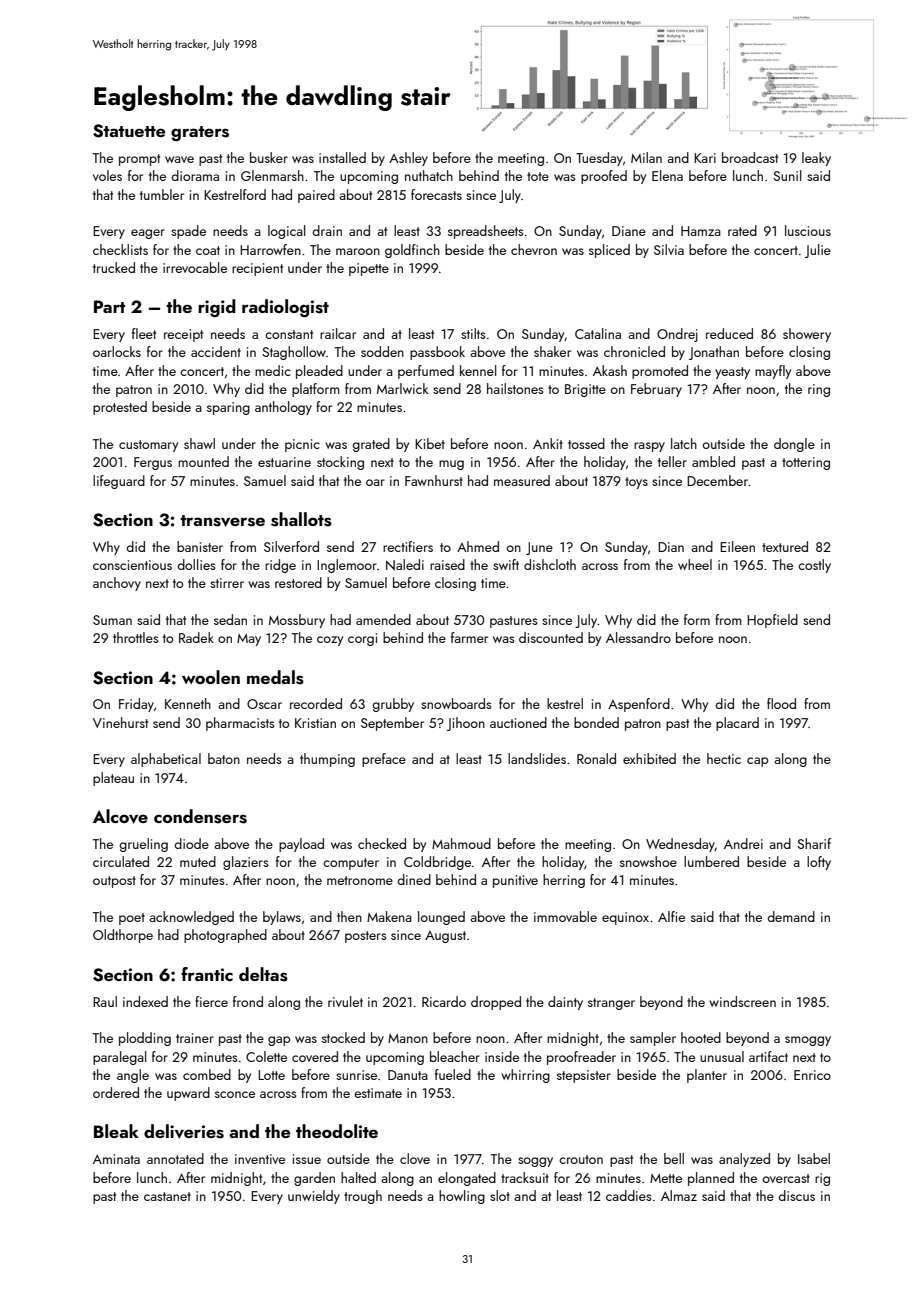 The image size is (924, 1308). What do you see at coordinates (408, 1075) in the screenshot?
I see `Danuta` at bounding box center [408, 1075].
